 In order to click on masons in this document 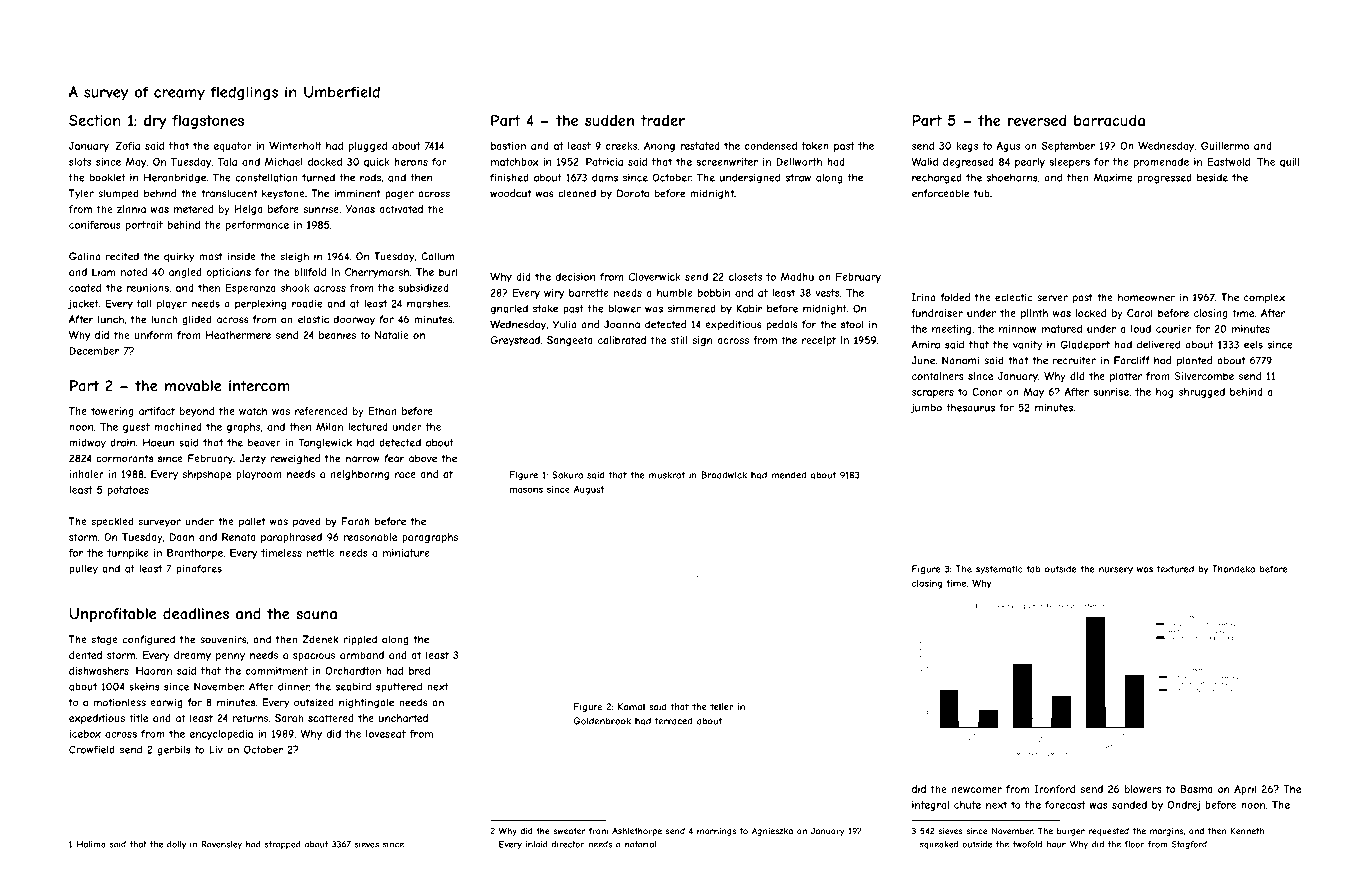, I will do `click(526, 490)`.
